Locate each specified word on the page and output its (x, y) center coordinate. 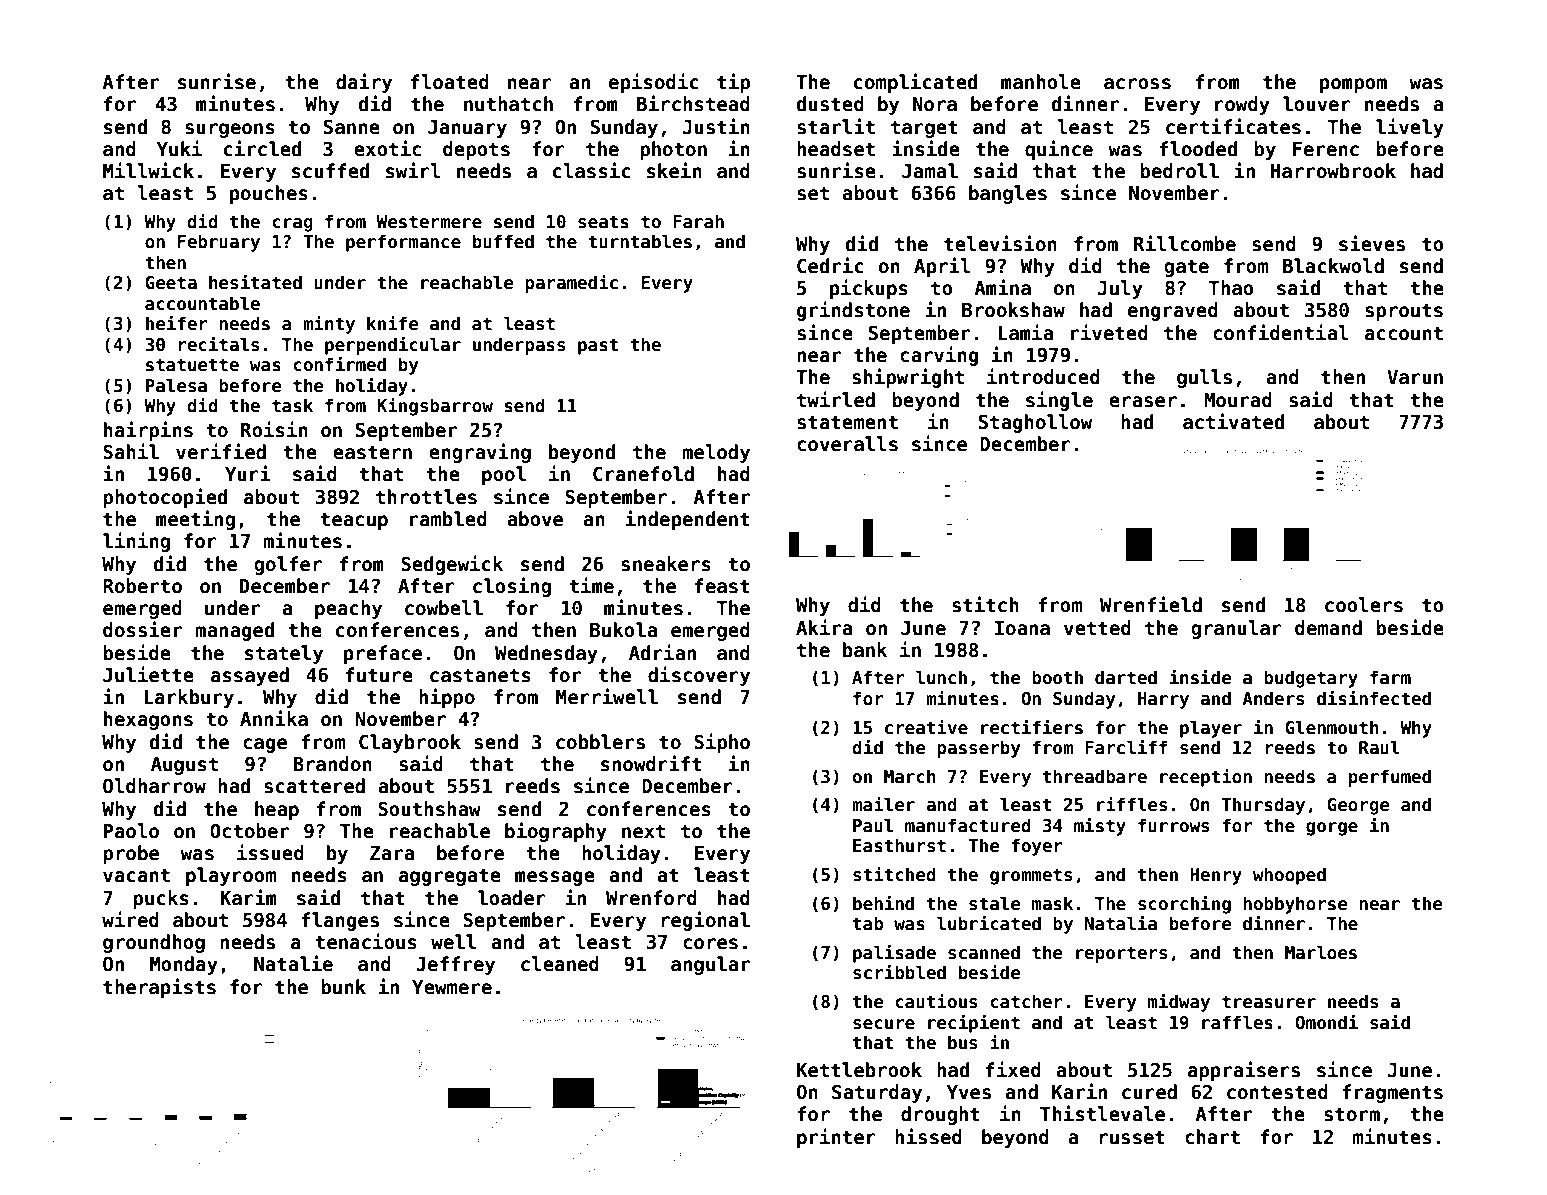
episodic (654, 83)
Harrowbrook (1333, 171)
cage (265, 745)
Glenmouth (1332, 727)
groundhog (154, 943)
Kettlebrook (859, 1070)
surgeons (230, 130)
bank (865, 650)
